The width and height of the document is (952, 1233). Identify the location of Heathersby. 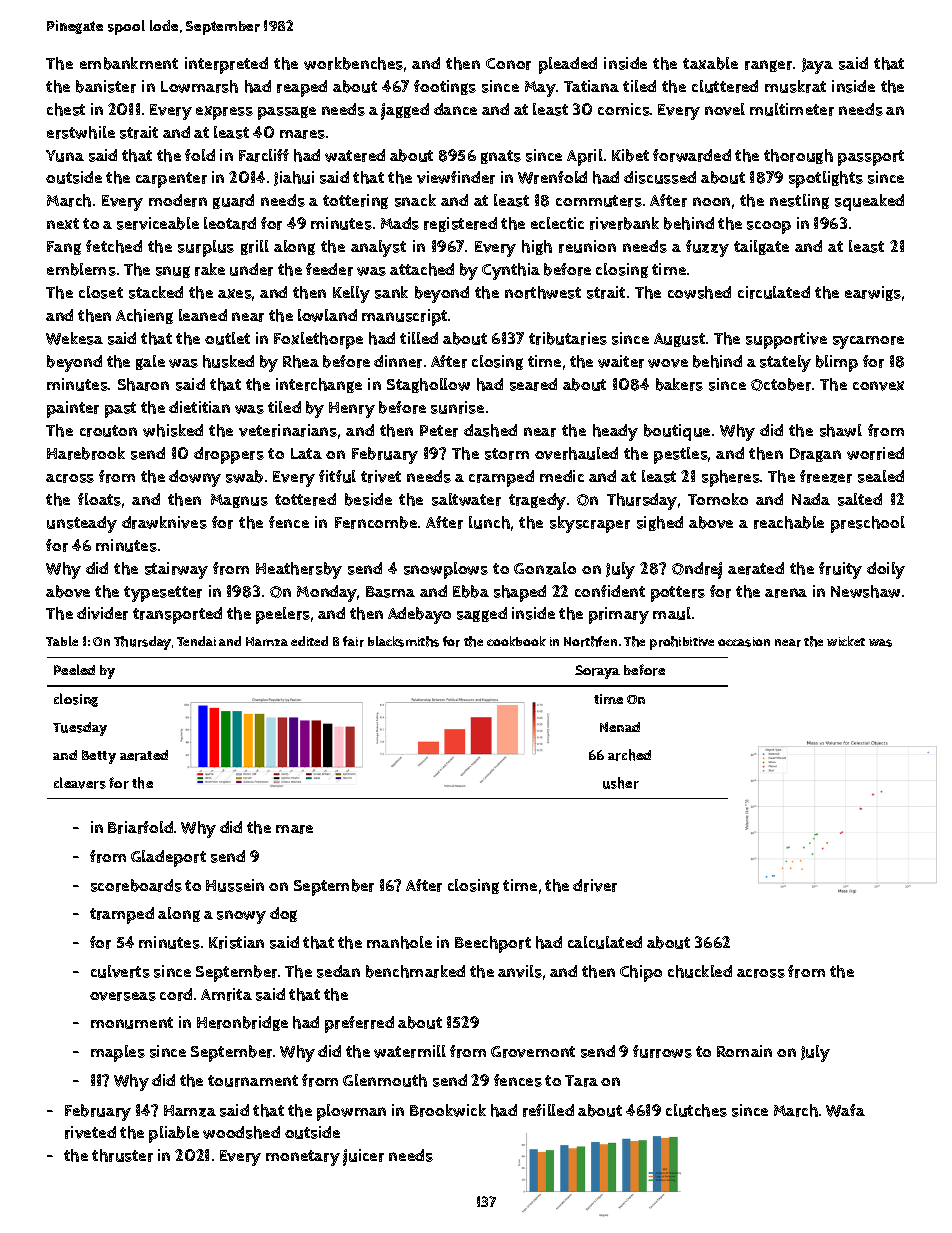
(299, 570).
